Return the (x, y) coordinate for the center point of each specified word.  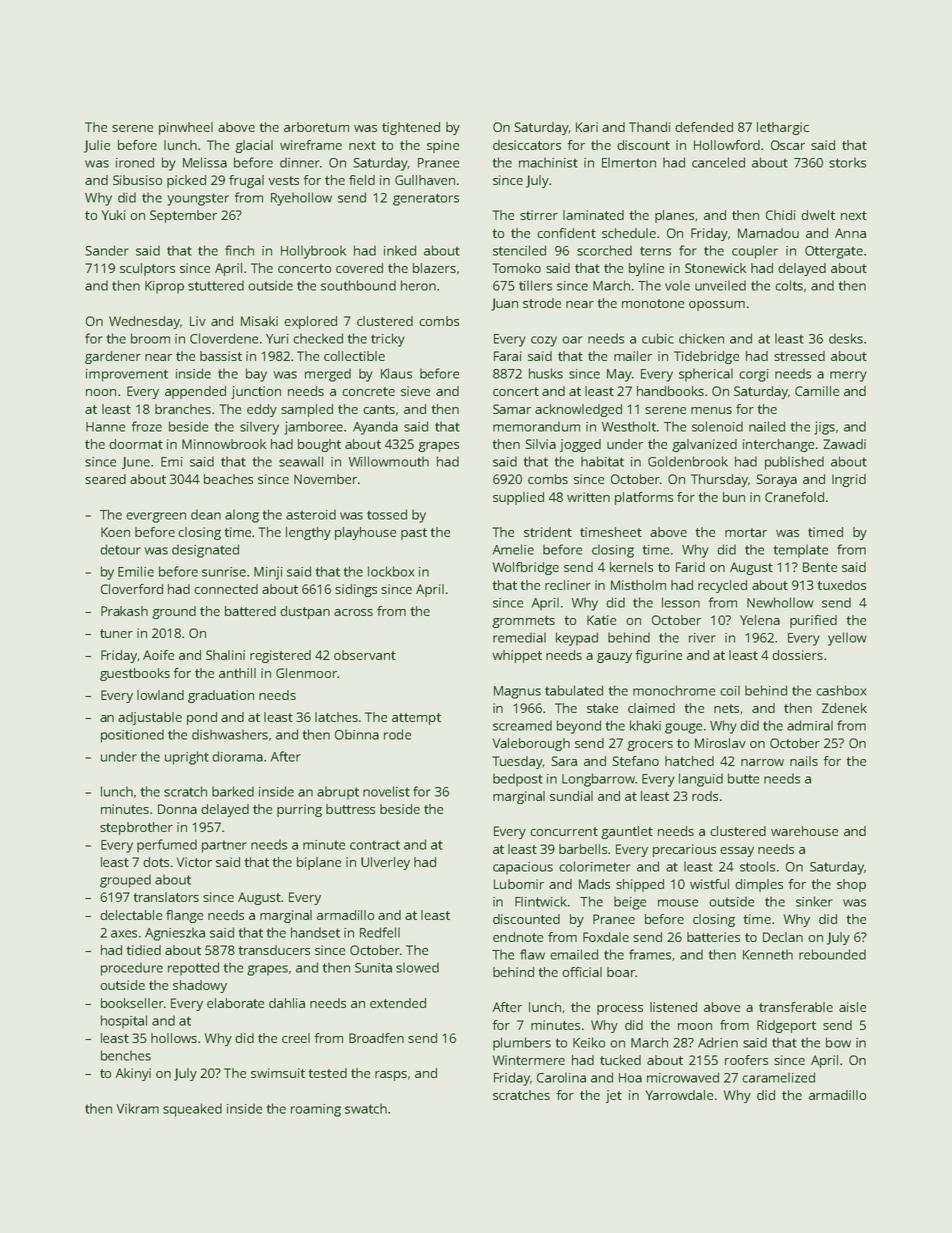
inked (400, 250)
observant (365, 655)
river (702, 638)
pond (202, 718)
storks (847, 162)
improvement (127, 375)
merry (848, 376)
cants (379, 409)
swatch (366, 1108)
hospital (124, 1022)
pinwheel (186, 128)
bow (838, 1042)
